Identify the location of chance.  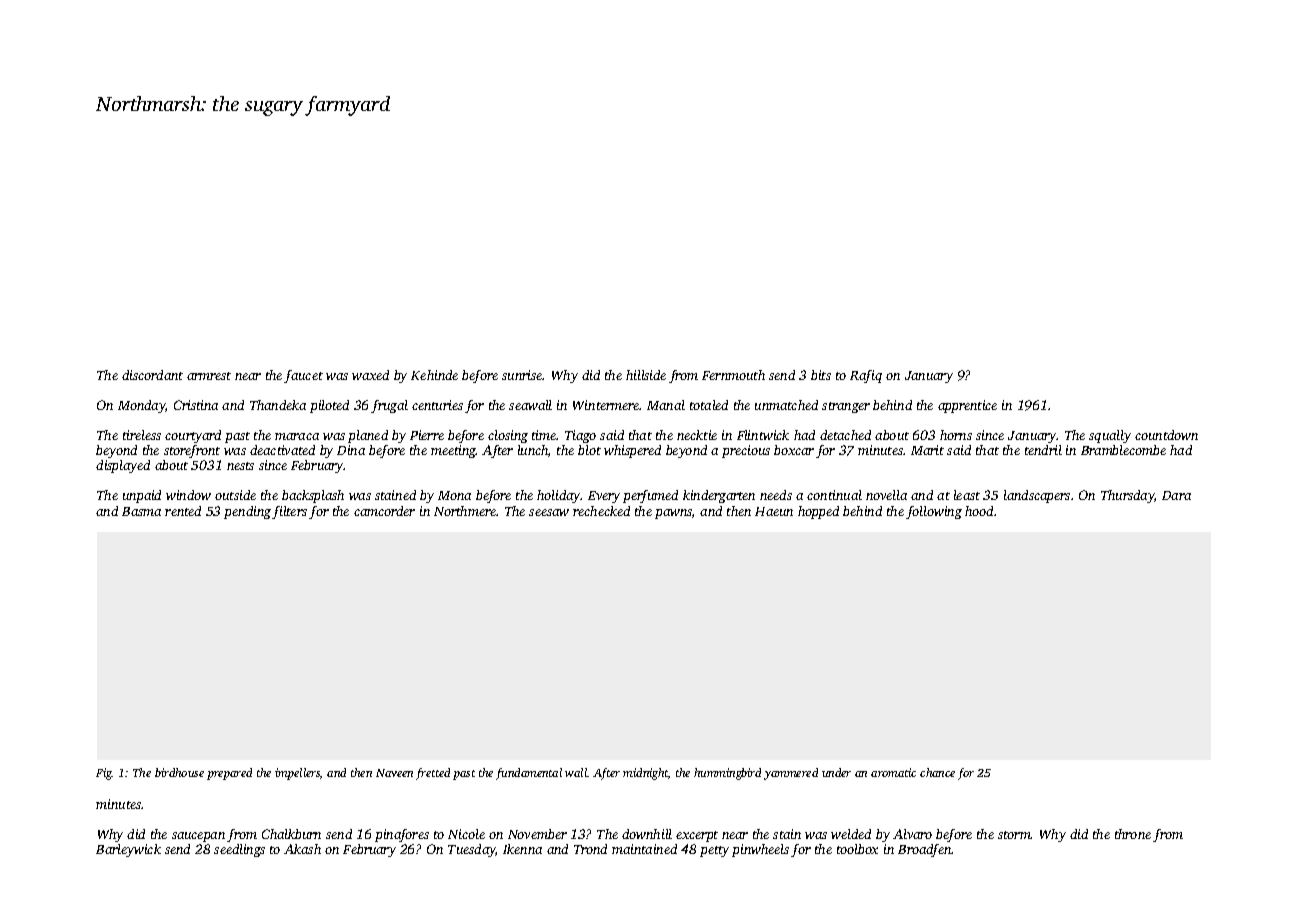
(937, 772).
